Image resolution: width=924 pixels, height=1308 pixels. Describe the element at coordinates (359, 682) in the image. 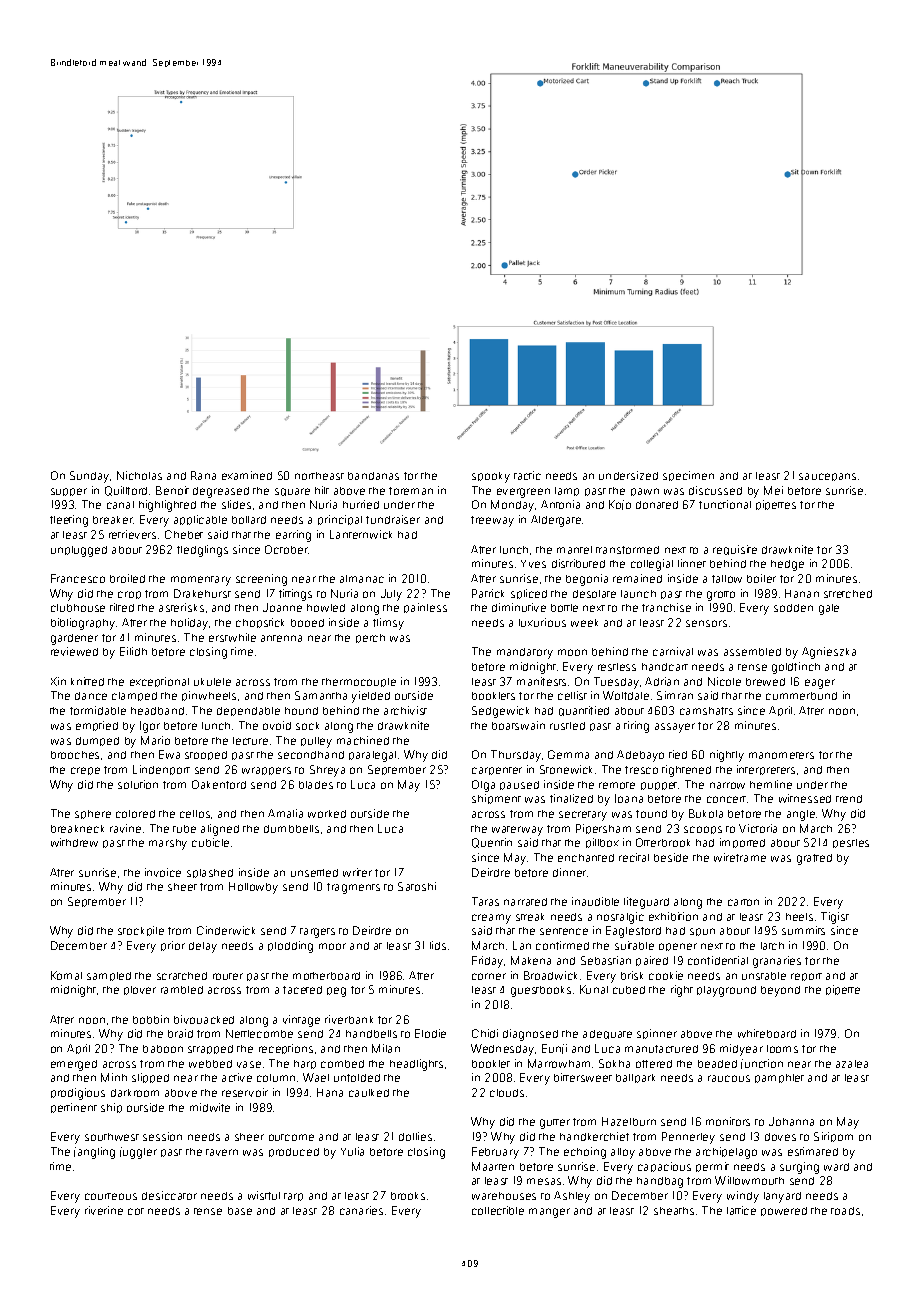

I see `thermocouple` at that location.
